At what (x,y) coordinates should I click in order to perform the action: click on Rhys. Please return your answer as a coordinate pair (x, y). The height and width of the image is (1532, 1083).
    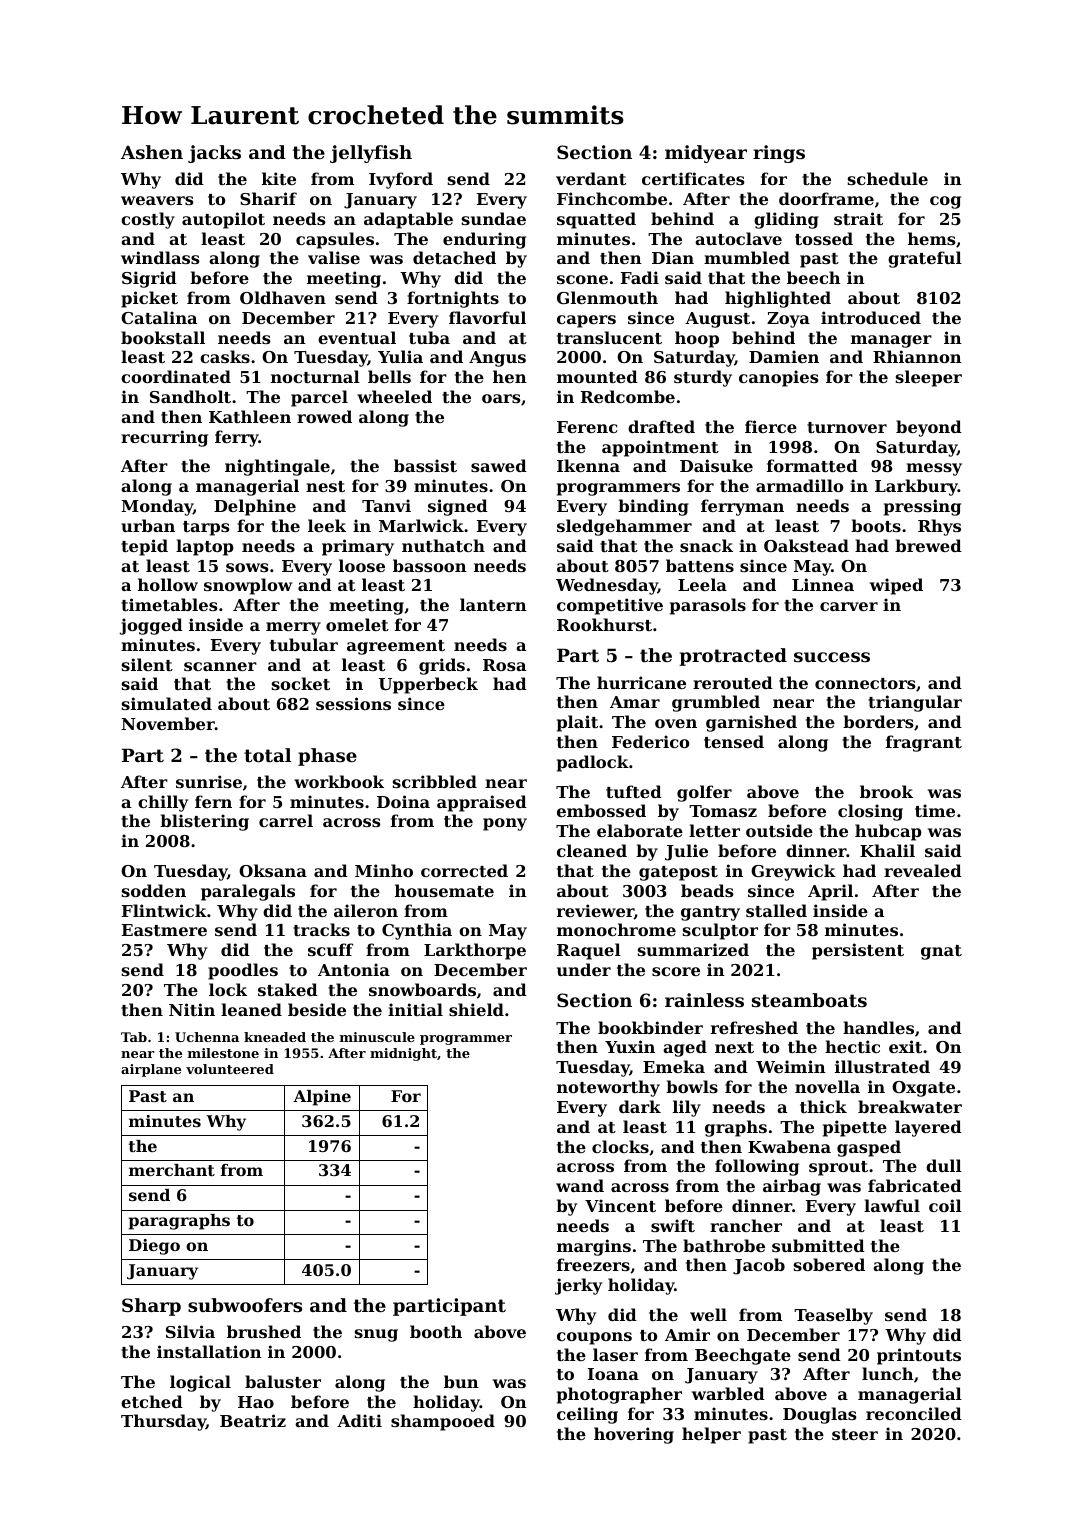
    Looking at the image, I should click on (939, 527).
